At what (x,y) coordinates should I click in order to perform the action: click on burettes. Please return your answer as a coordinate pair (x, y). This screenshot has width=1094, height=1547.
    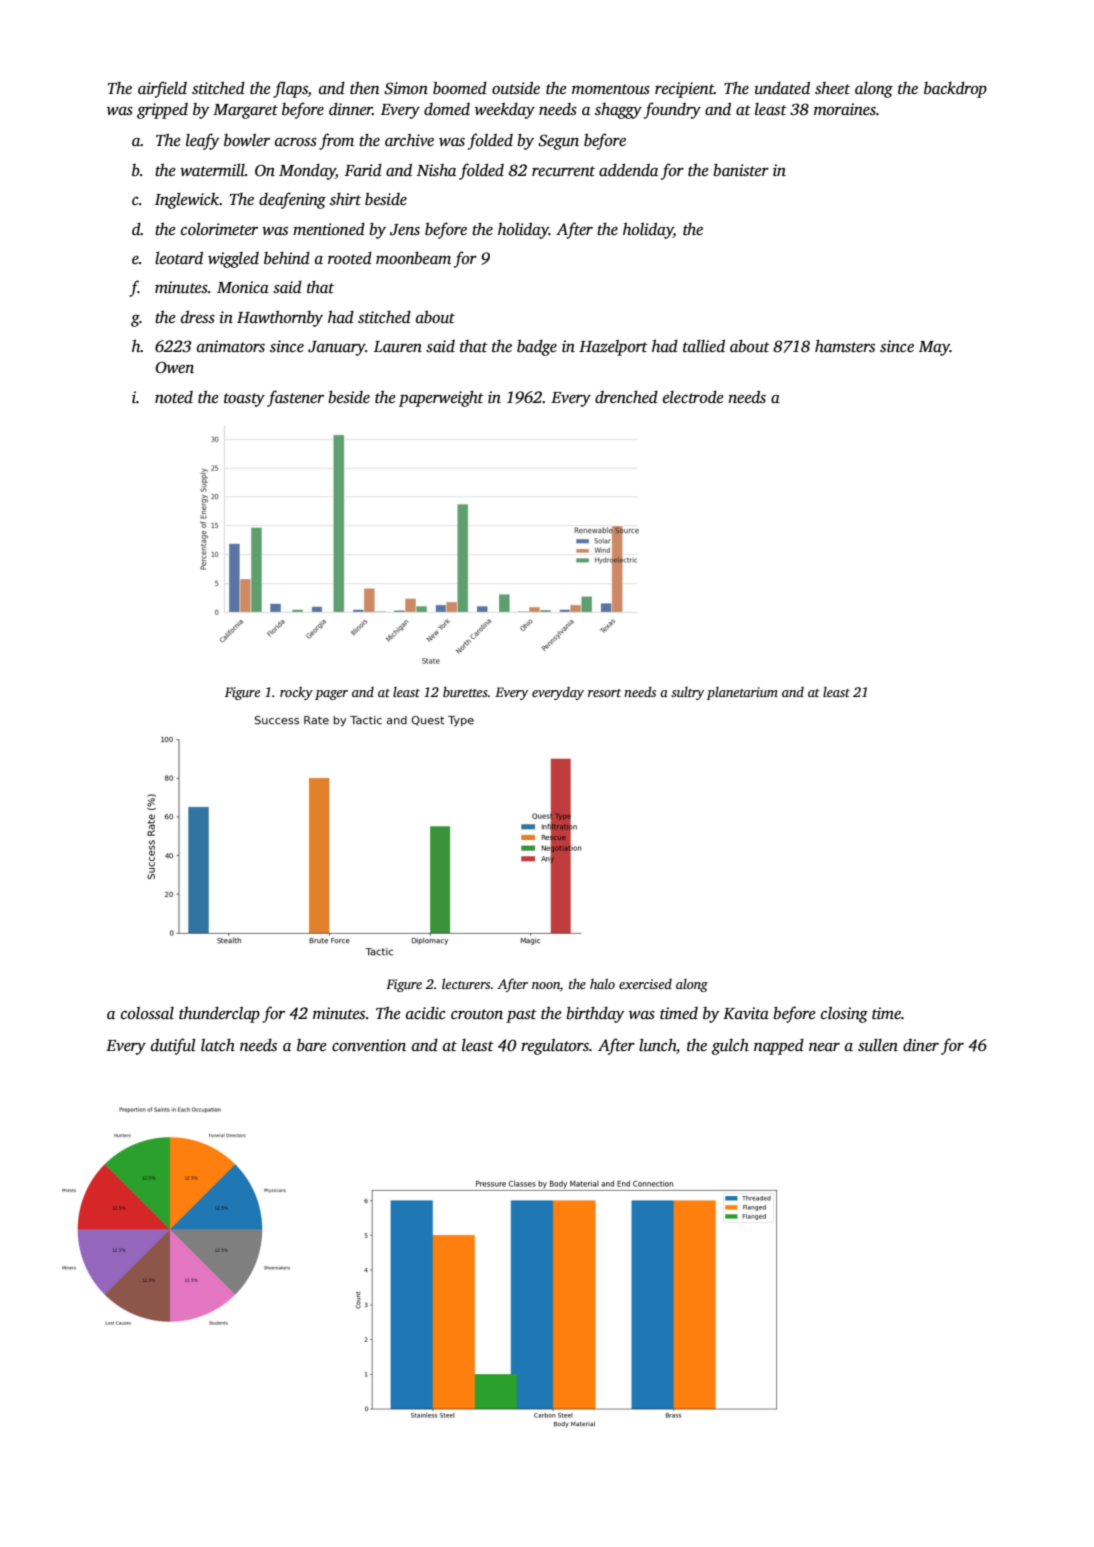
    Looking at the image, I should click on (465, 691).
